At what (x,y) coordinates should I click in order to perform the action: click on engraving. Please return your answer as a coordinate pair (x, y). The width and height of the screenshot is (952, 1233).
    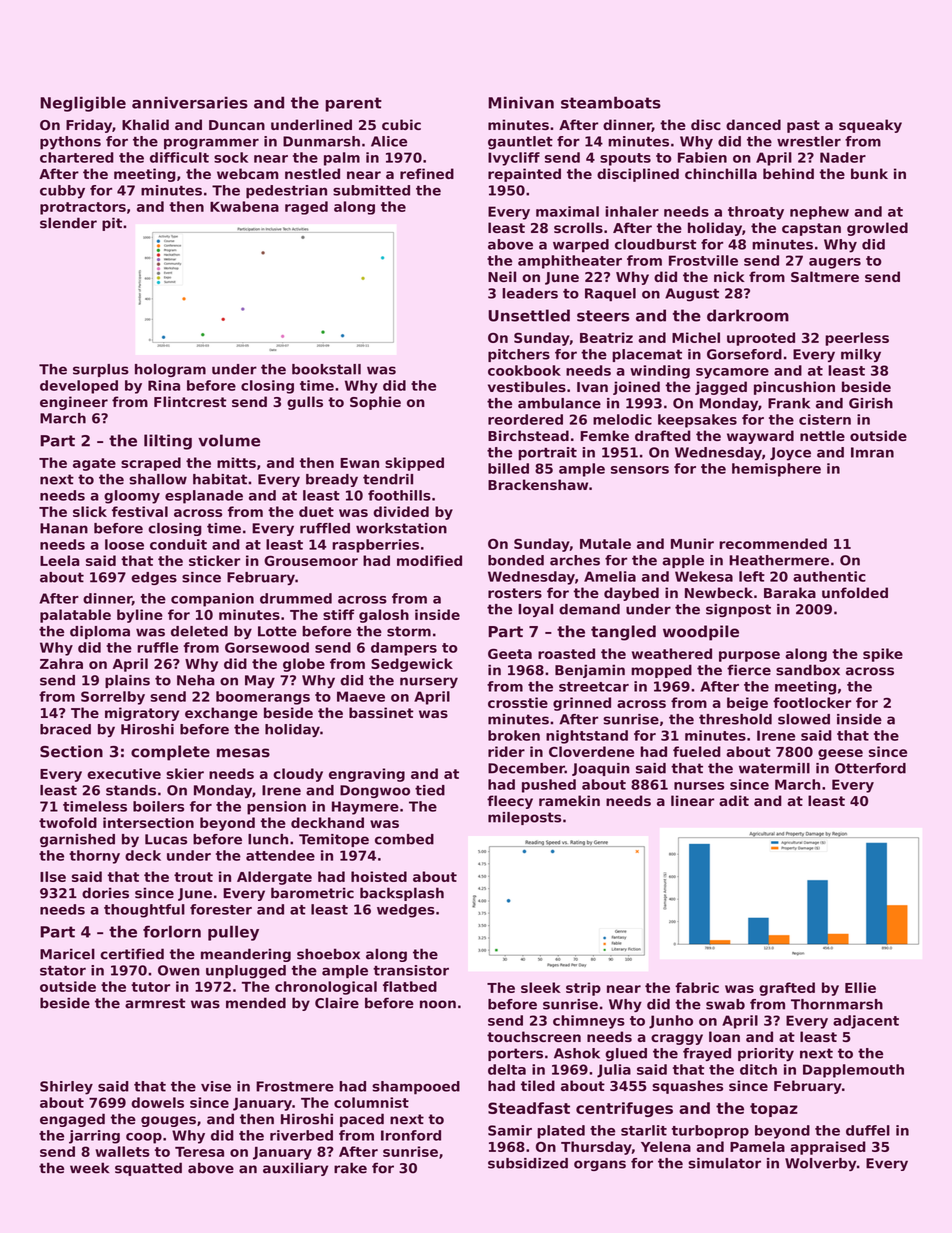
    Looking at the image, I should click on (367, 775).
